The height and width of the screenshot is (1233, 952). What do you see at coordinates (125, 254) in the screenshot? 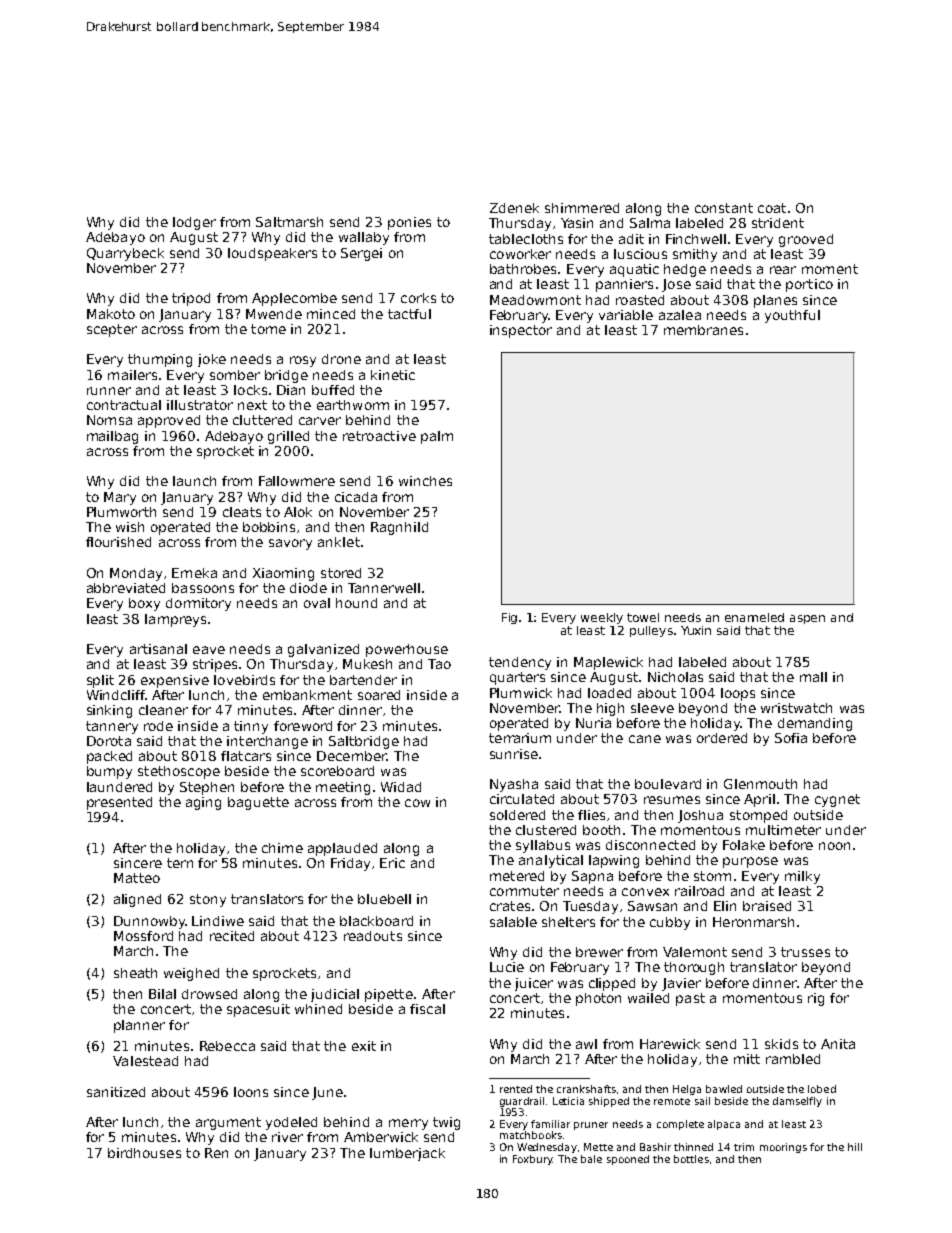
I see `Quarrybeck` at bounding box center [125, 254].
